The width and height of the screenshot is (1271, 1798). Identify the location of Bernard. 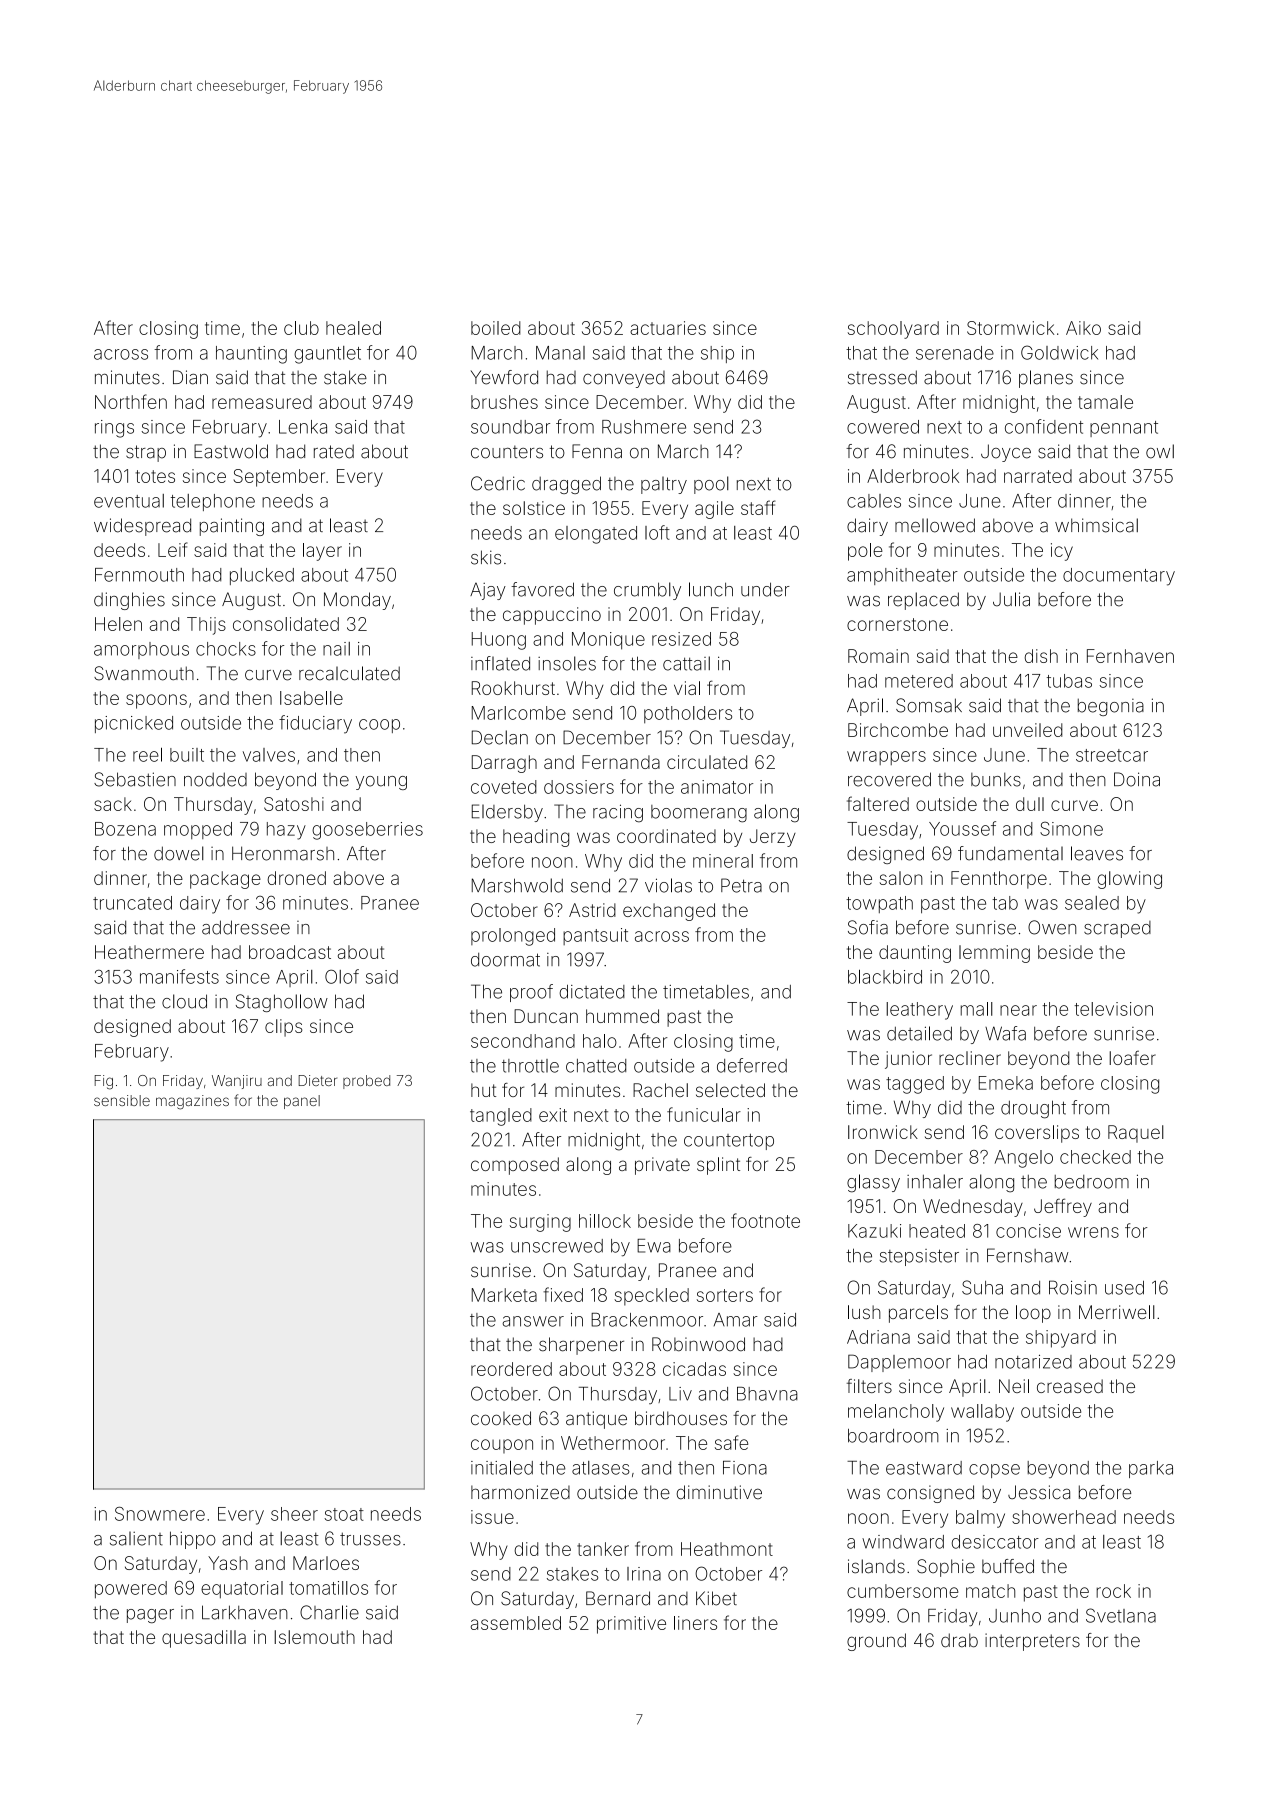
(618, 1598).
